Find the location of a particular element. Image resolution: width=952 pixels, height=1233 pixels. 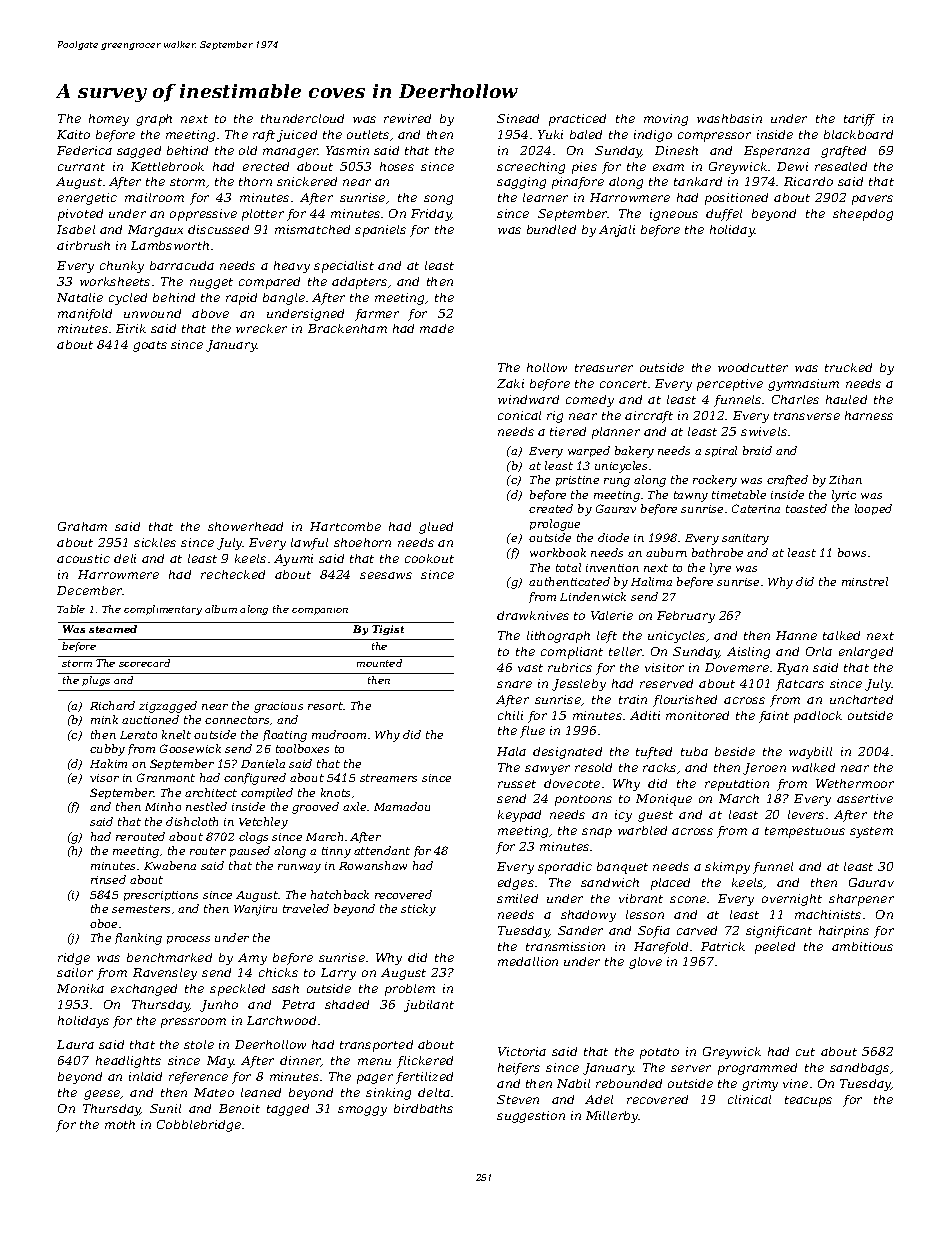

Granmont is located at coordinates (166, 777).
